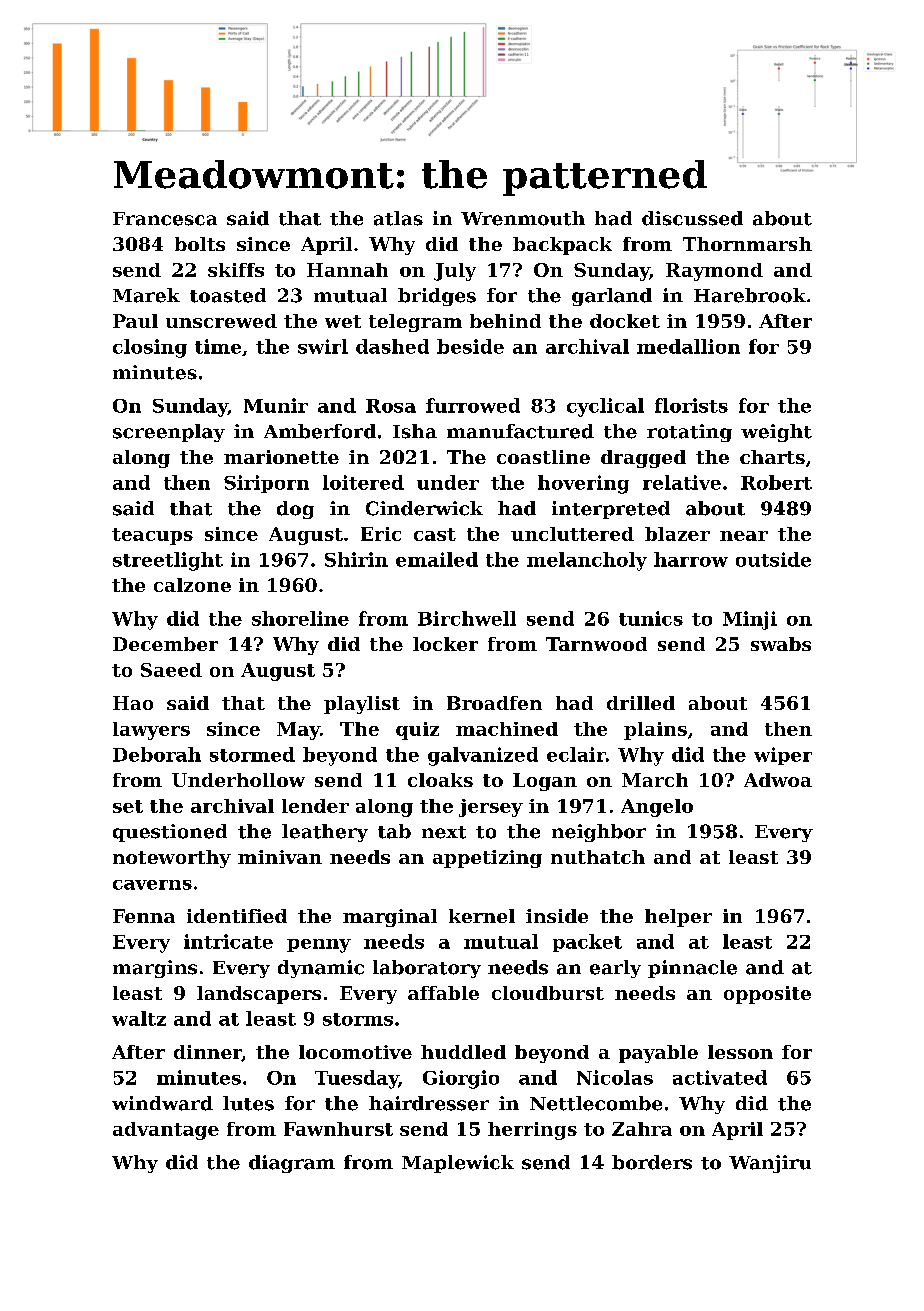 Image resolution: width=924 pixels, height=1311 pixels. Describe the element at coordinates (458, 1164) in the screenshot. I see `Maplewick` at that location.
